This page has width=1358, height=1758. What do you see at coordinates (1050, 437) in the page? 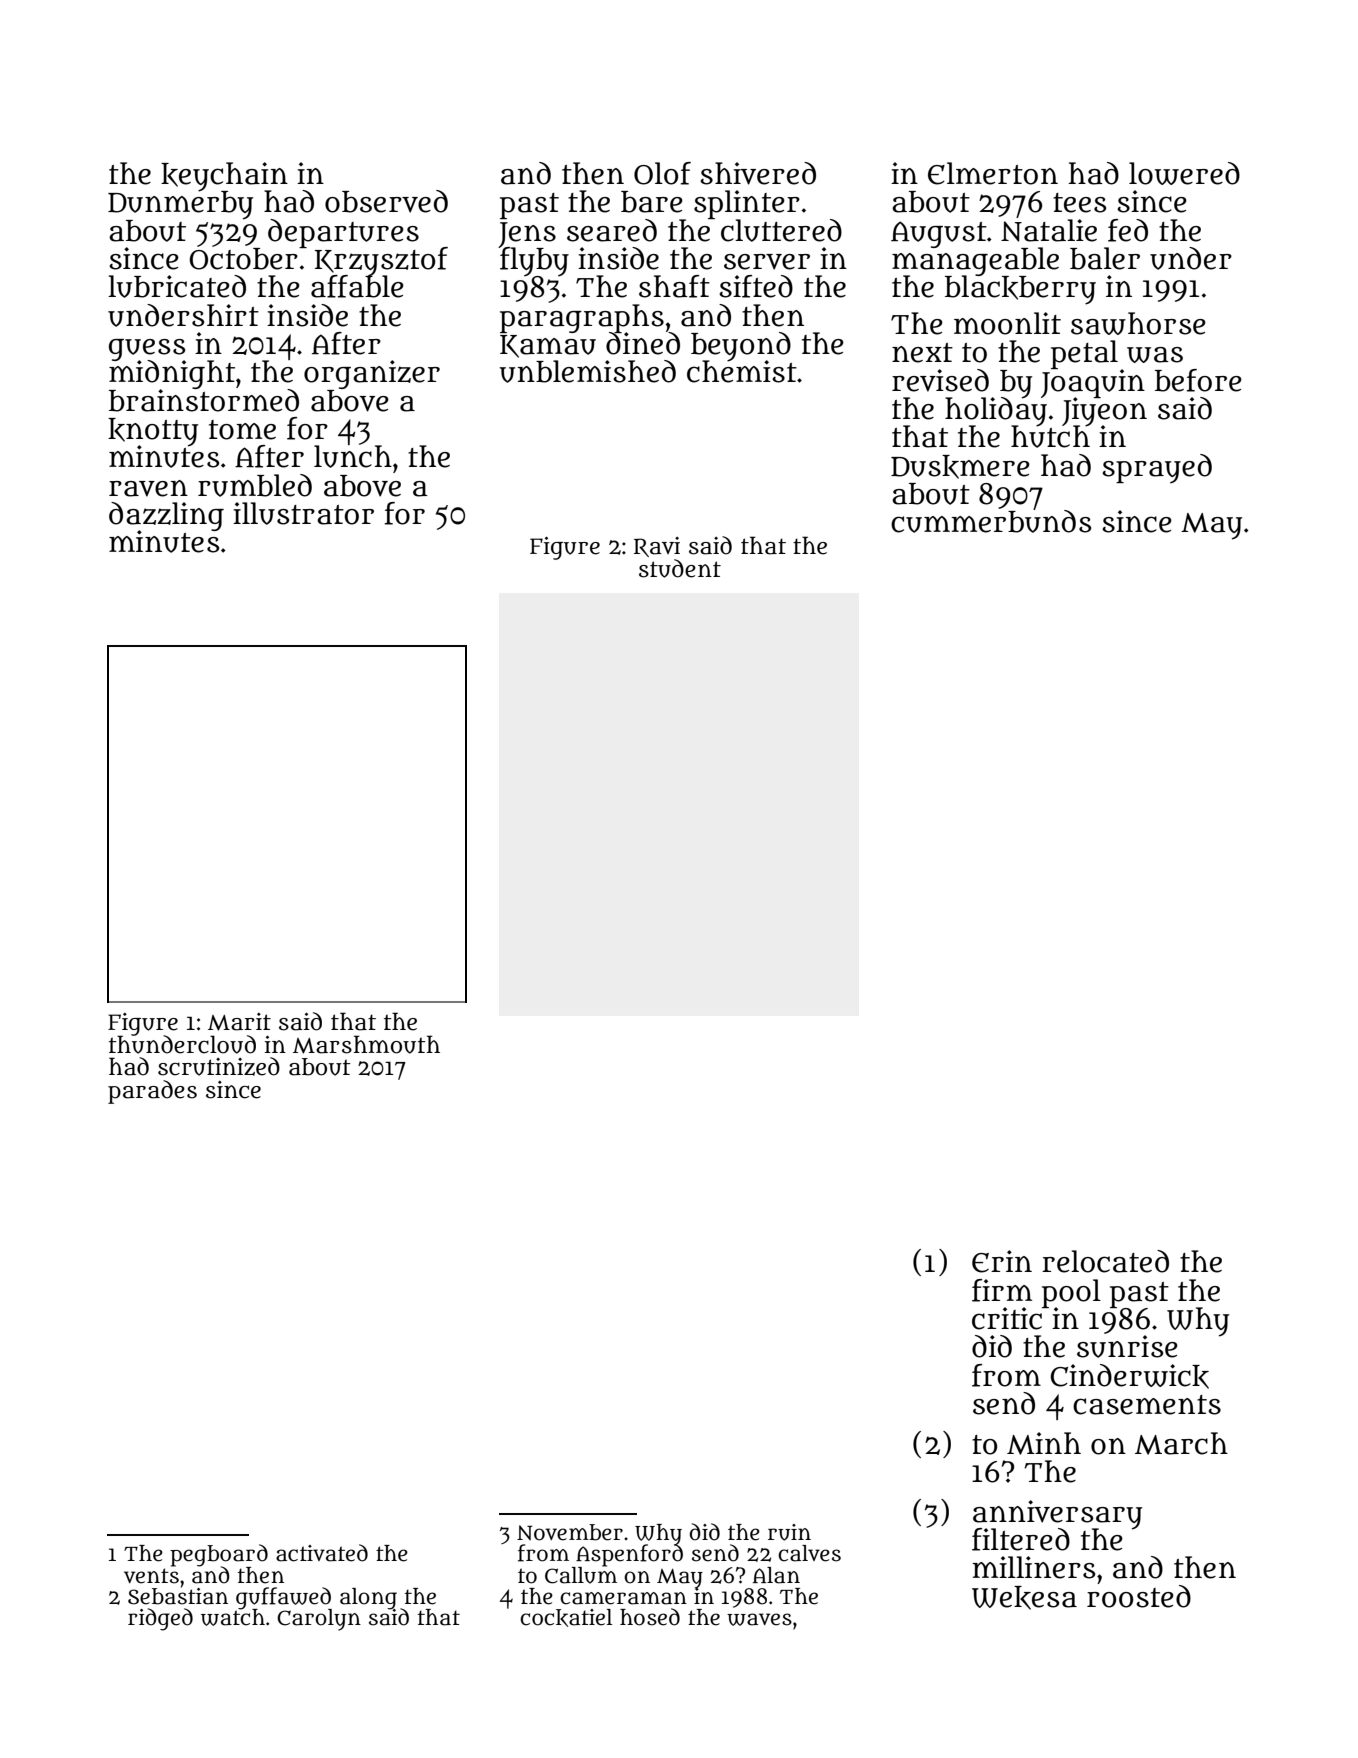
I see `hutch` at bounding box center [1050, 437].
